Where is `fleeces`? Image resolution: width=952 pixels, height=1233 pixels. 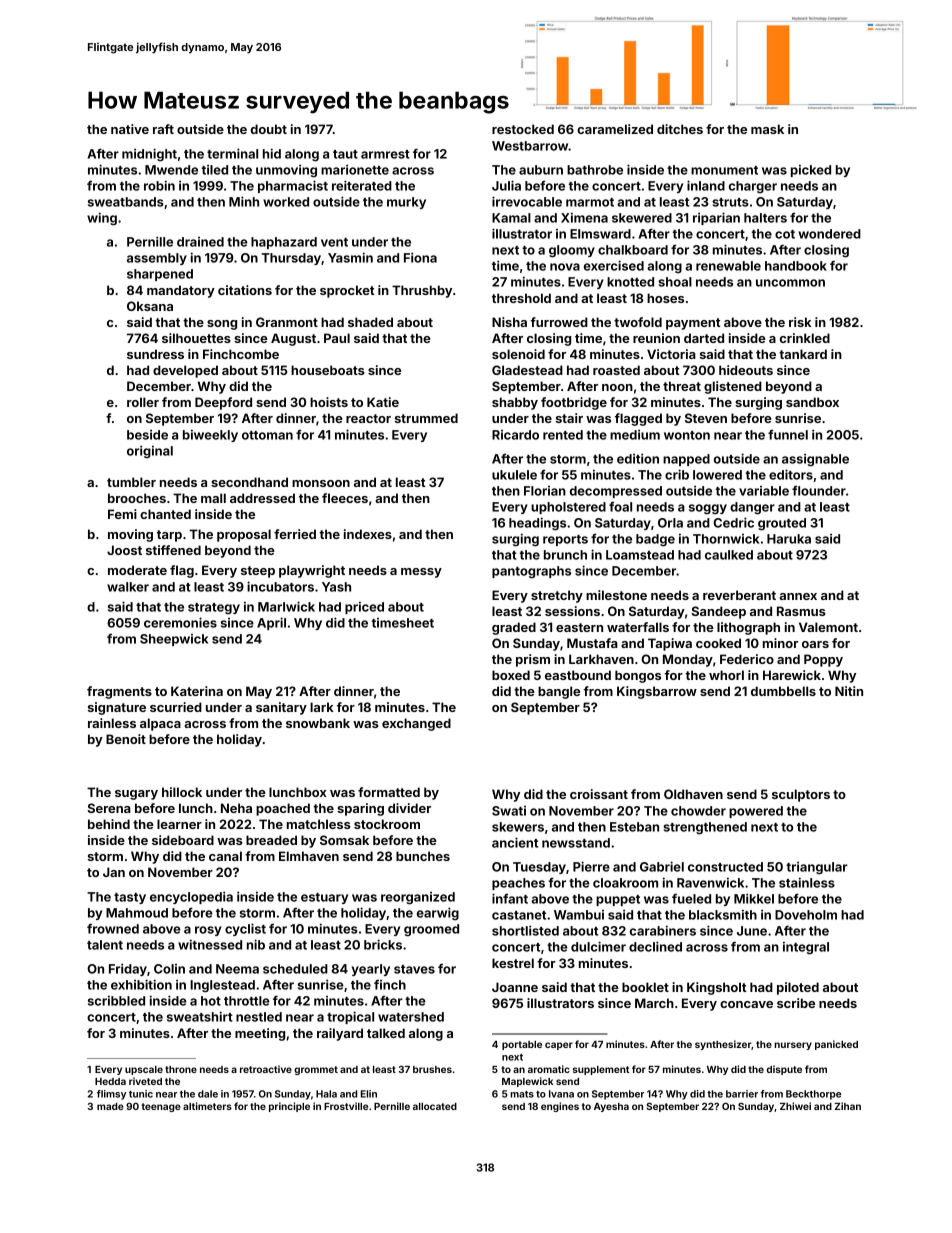
fleeces is located at coordinates (345, 498).
